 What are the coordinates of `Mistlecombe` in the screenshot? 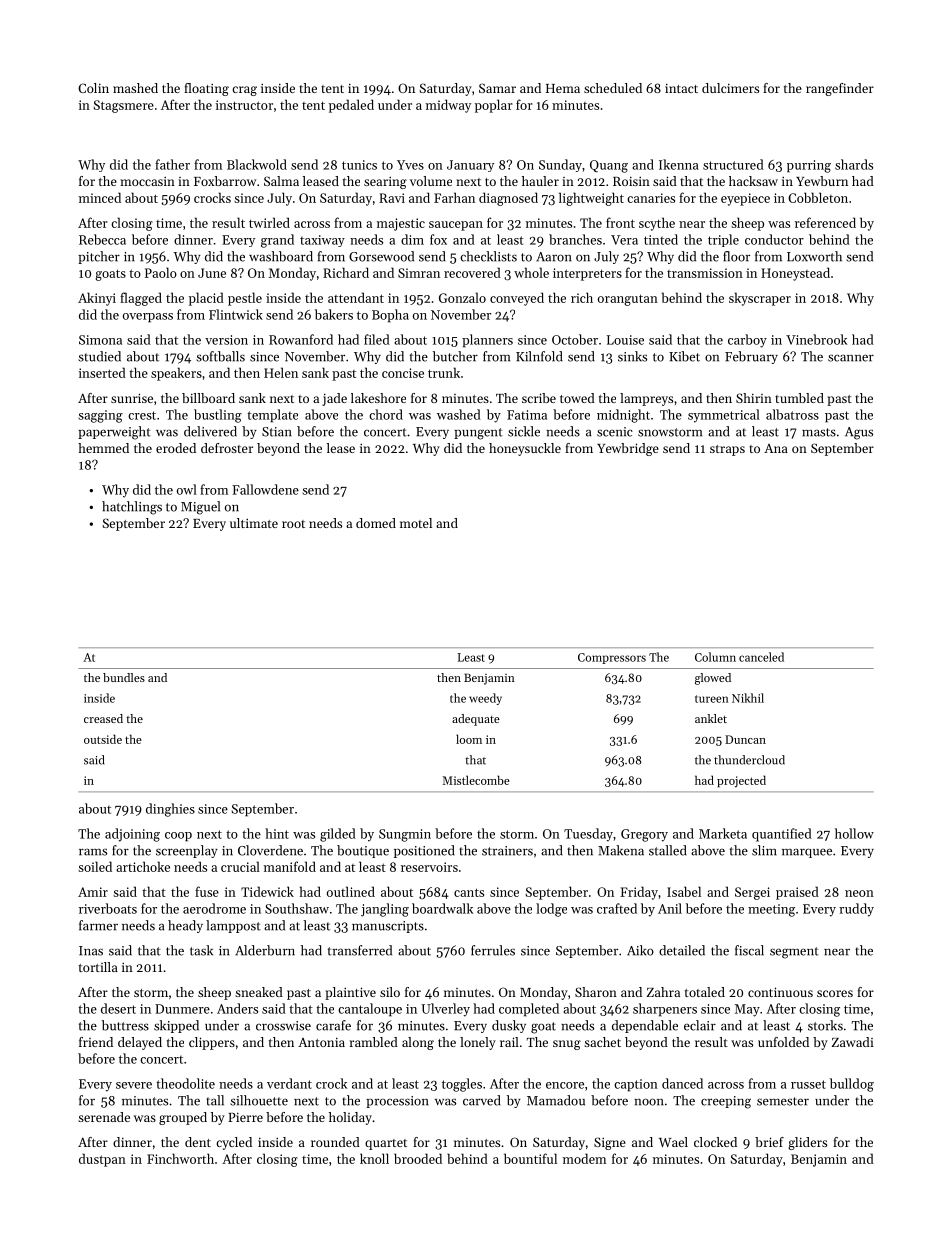 It's located at (476, 780).
